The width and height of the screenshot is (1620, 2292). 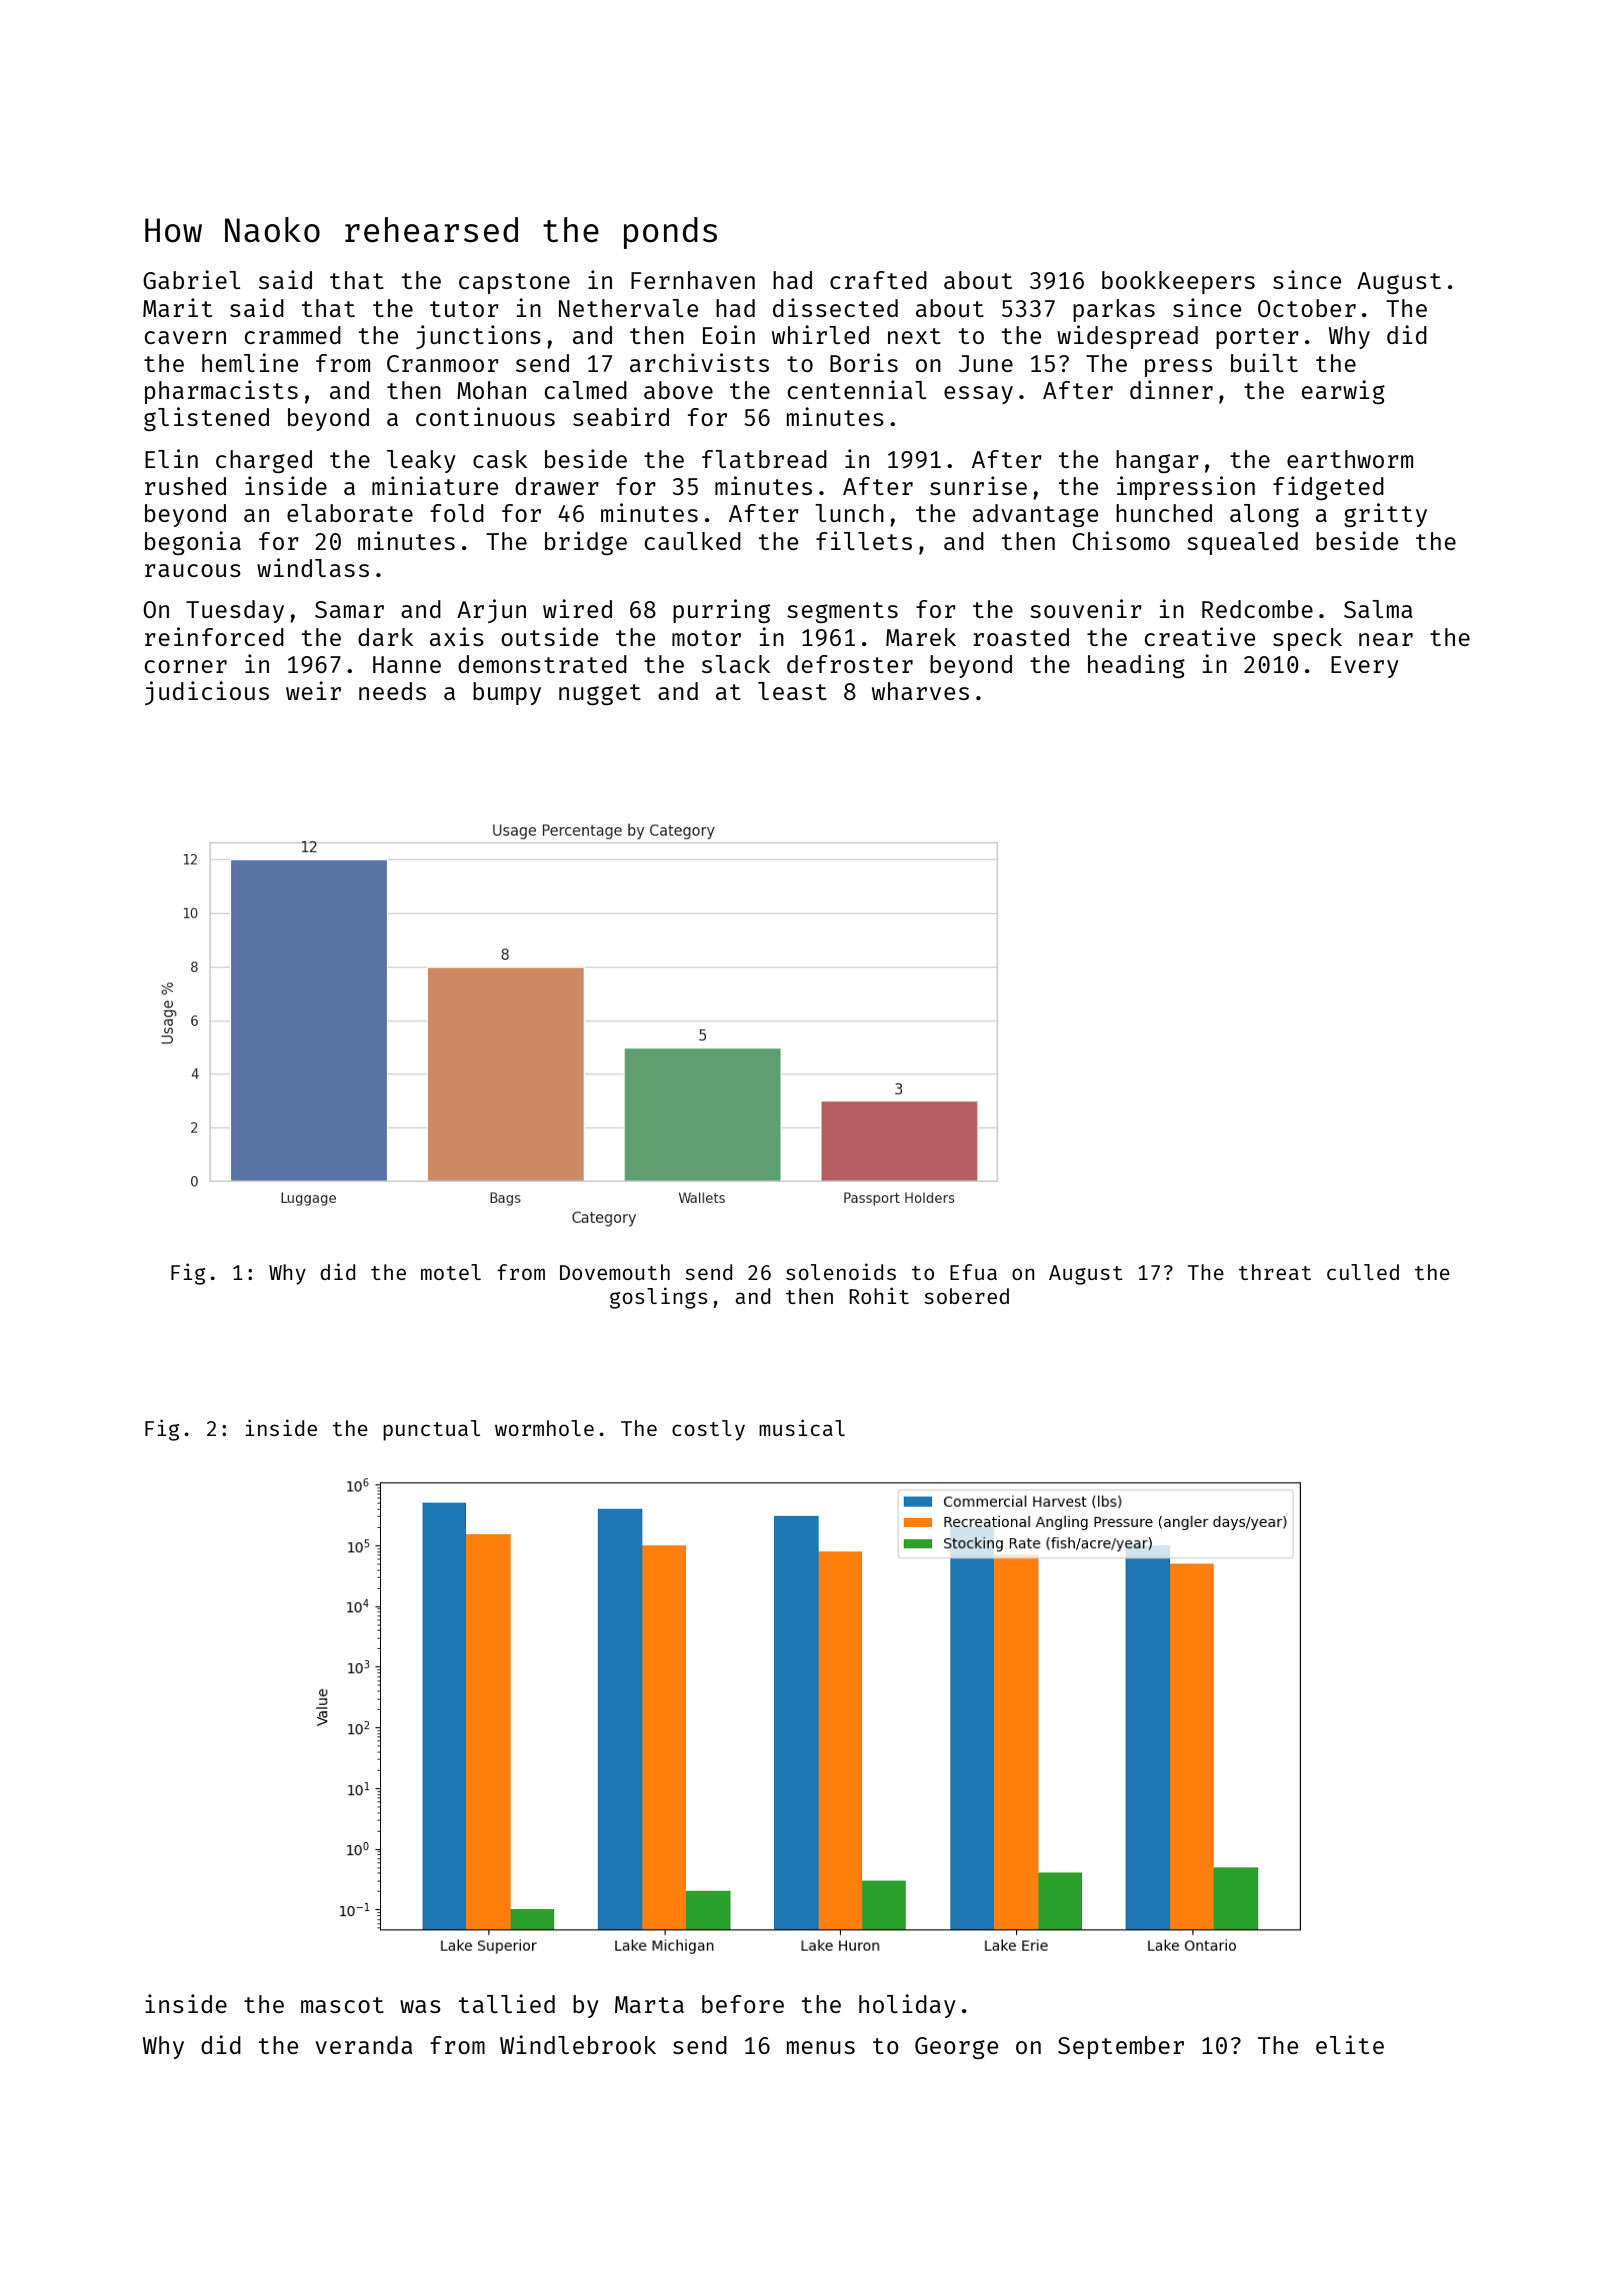 What do you see at coordinates (802, 1427) in the screenshot?
I see `musical` at bounding box center [802, 1427].
